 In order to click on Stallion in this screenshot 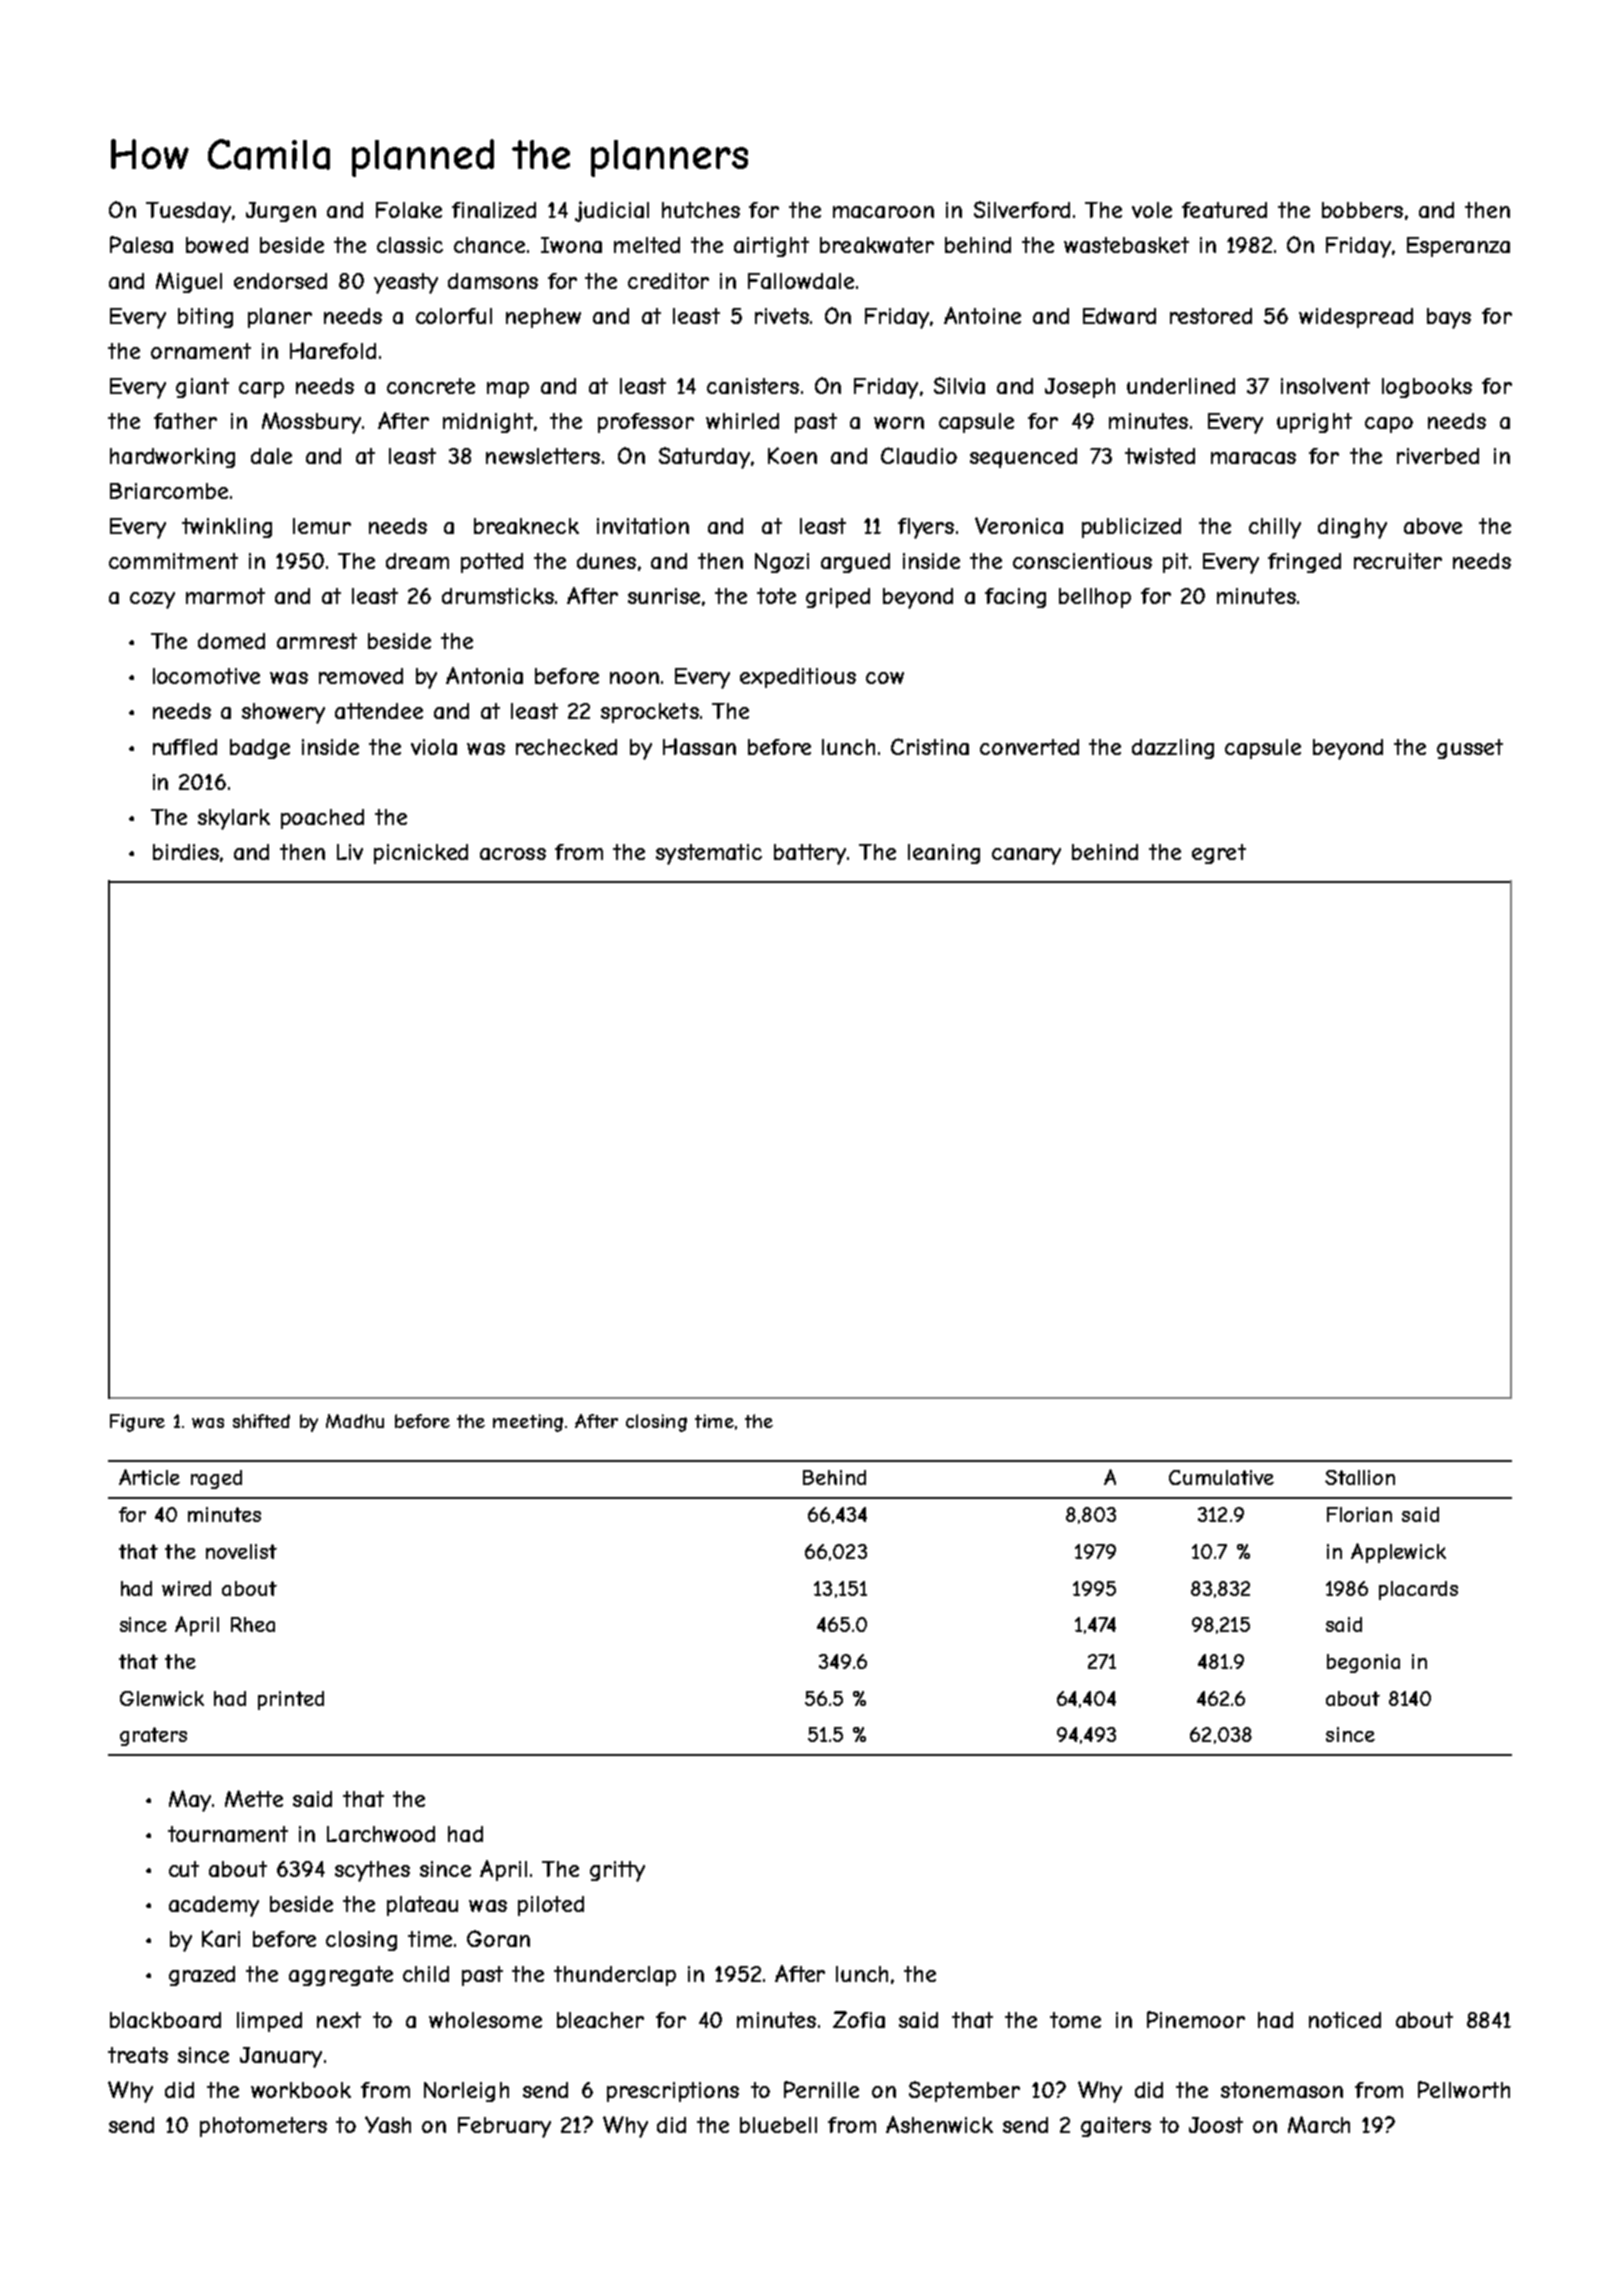, I will do `click(1360, 1477)`.
